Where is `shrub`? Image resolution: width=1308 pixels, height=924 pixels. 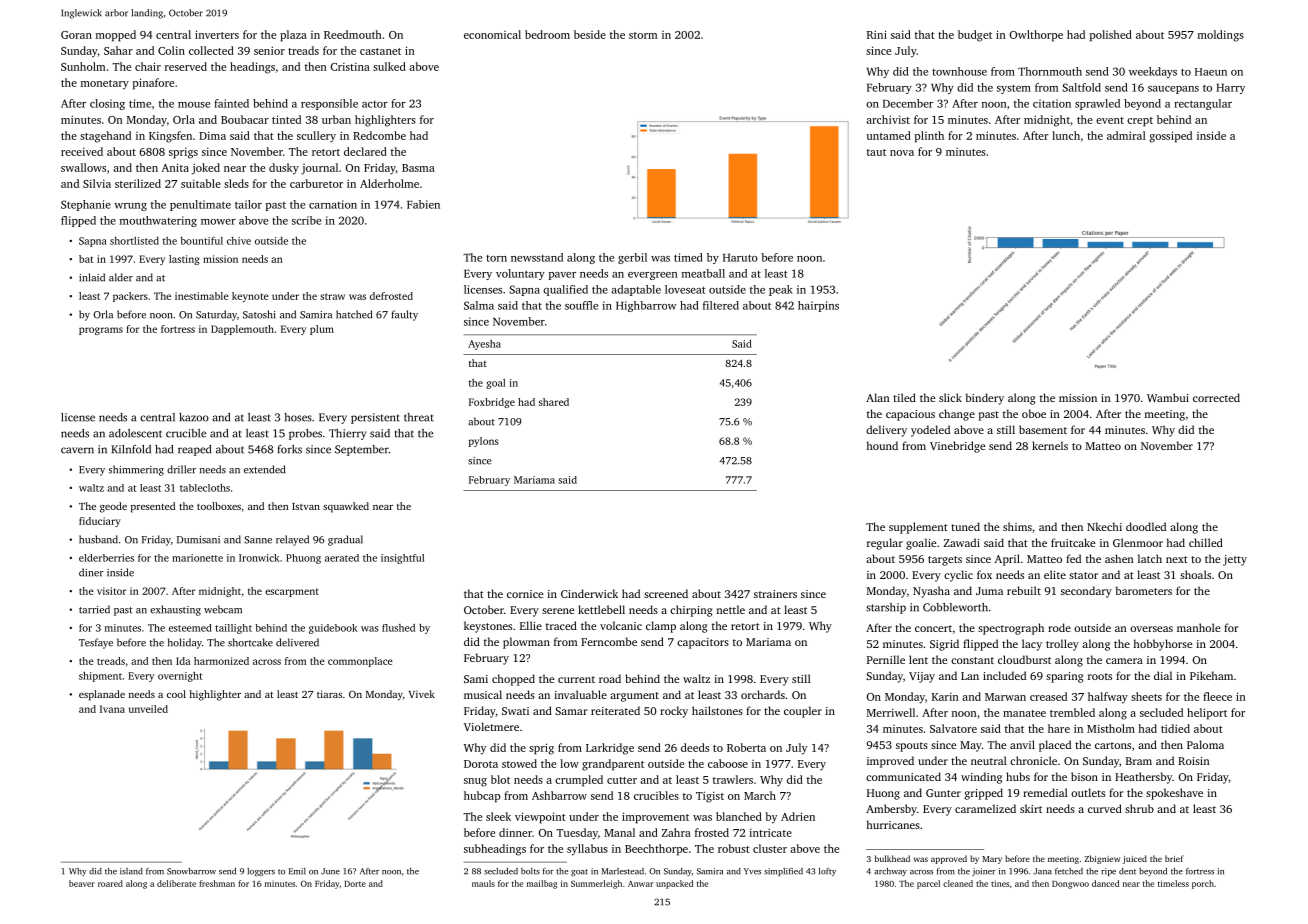 shrub is located at coordinates (1139, 808).
